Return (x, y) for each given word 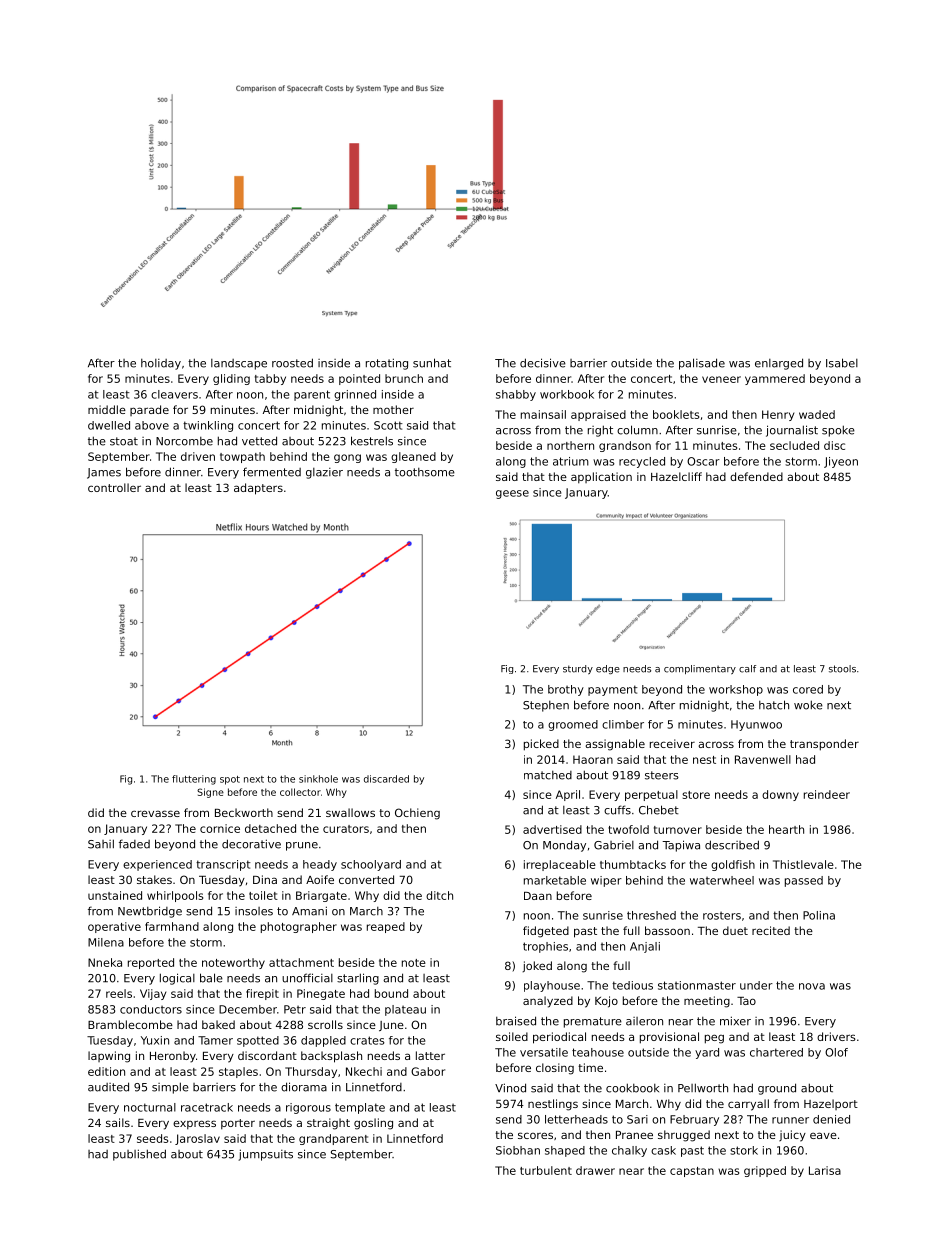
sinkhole (318, 779)
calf (747, 669)
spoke (838, 431)
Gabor (428, 1071)
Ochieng (417, 814)
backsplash (331, 1057)
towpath (242, 457)
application (601, 477)
